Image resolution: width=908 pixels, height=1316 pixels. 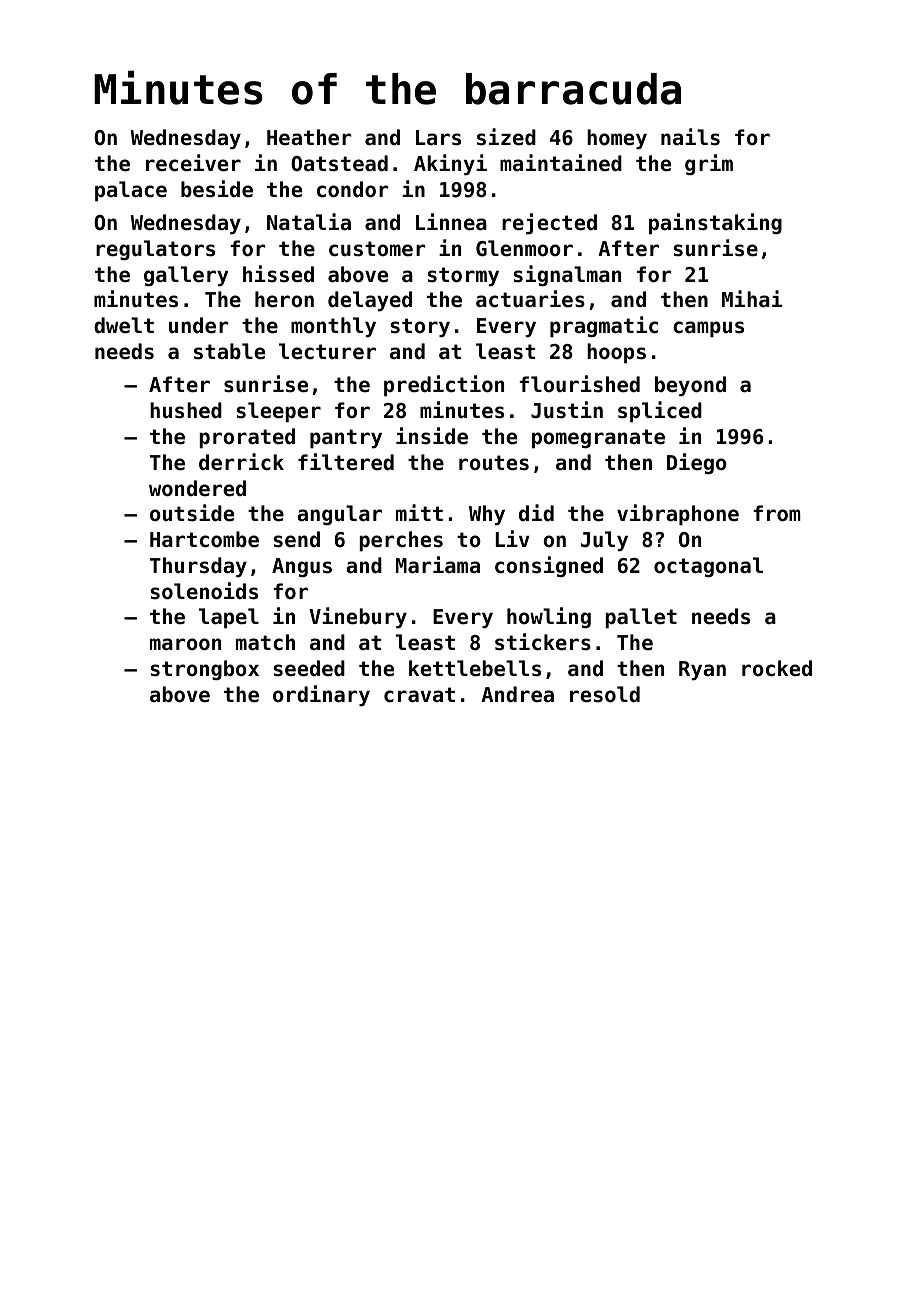 I want to click on hushed, so click(x=186, y=410).
